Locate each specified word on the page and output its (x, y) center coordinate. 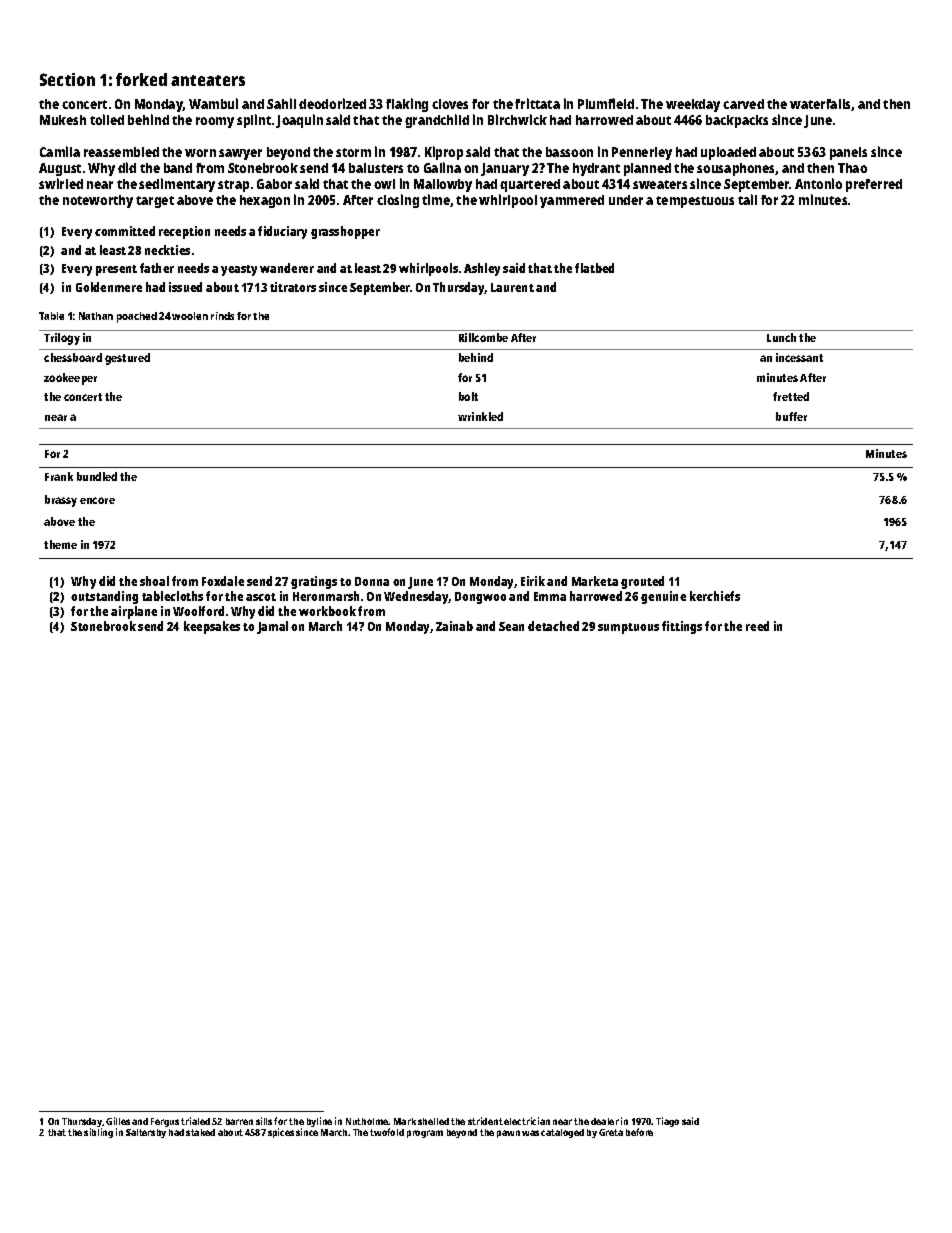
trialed (195, 1121)
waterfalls (821, 105)
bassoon (569, 152)
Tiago (667, 1122)
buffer (791, 416)
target (155, 202)
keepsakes (212, 627)
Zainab (454, 626)
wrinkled (480, 416)
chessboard (73, 357)
